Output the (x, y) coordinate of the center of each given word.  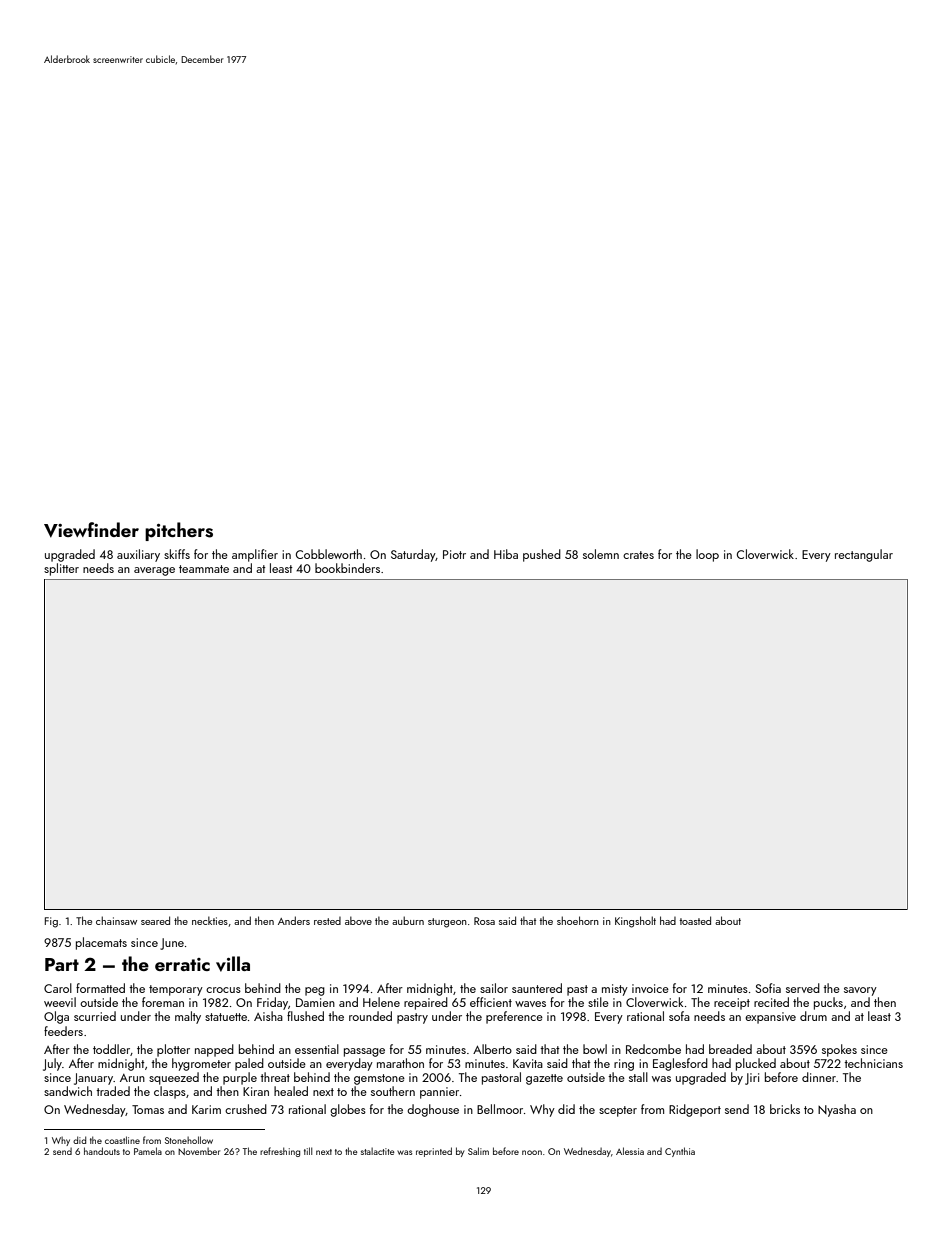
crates (638, 555)
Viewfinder (91, 530)
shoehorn (578, 920)
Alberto (492, 1049)
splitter (61, 569)
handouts (102, 1151)
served (803, 988)
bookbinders (347, 568)
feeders (63, 1031)
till (308, 1151)
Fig (51, 922)
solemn (601, 554)
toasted (695, 920)
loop (707, 555)
